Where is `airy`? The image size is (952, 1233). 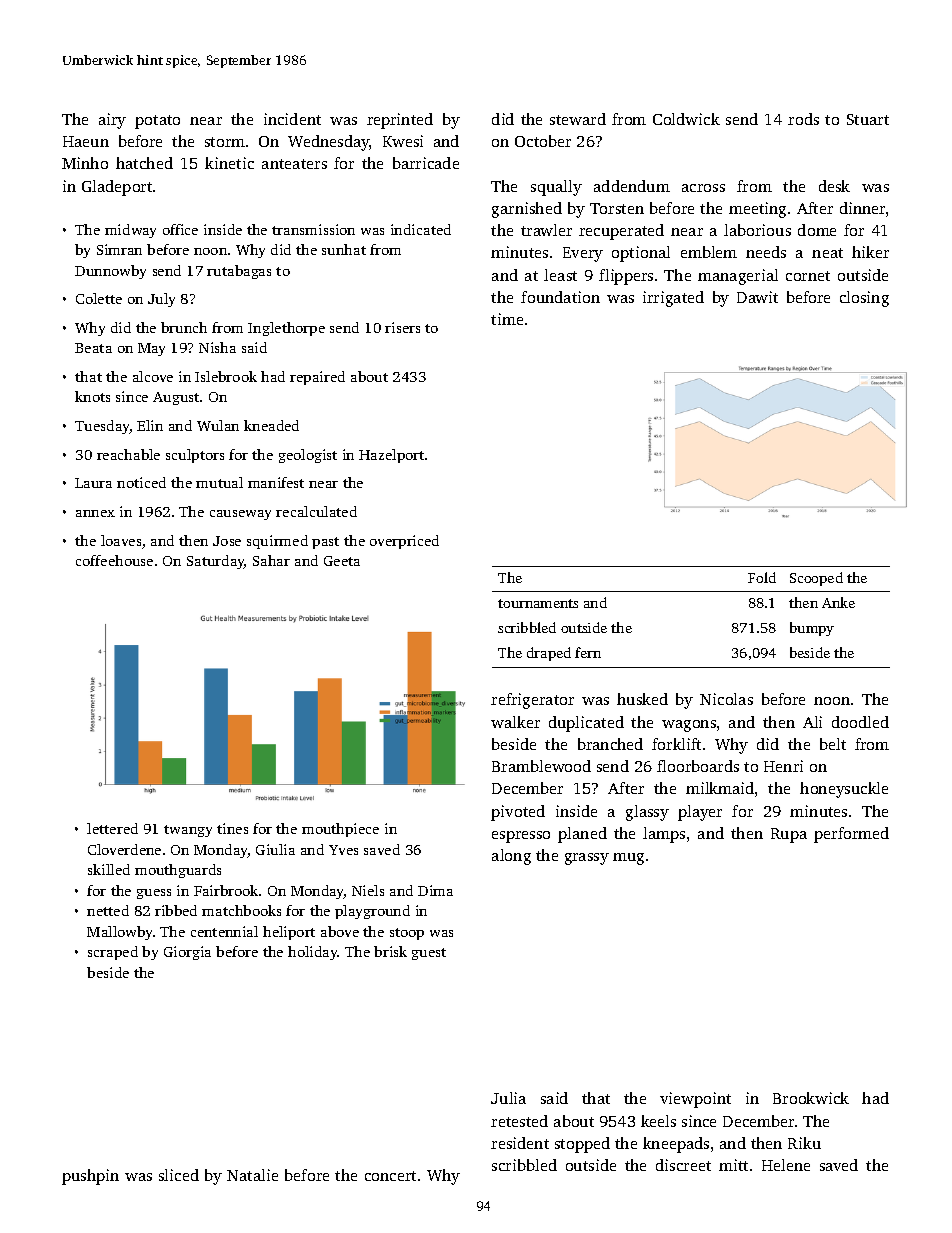
airy is located at coordinates (112, 121).
